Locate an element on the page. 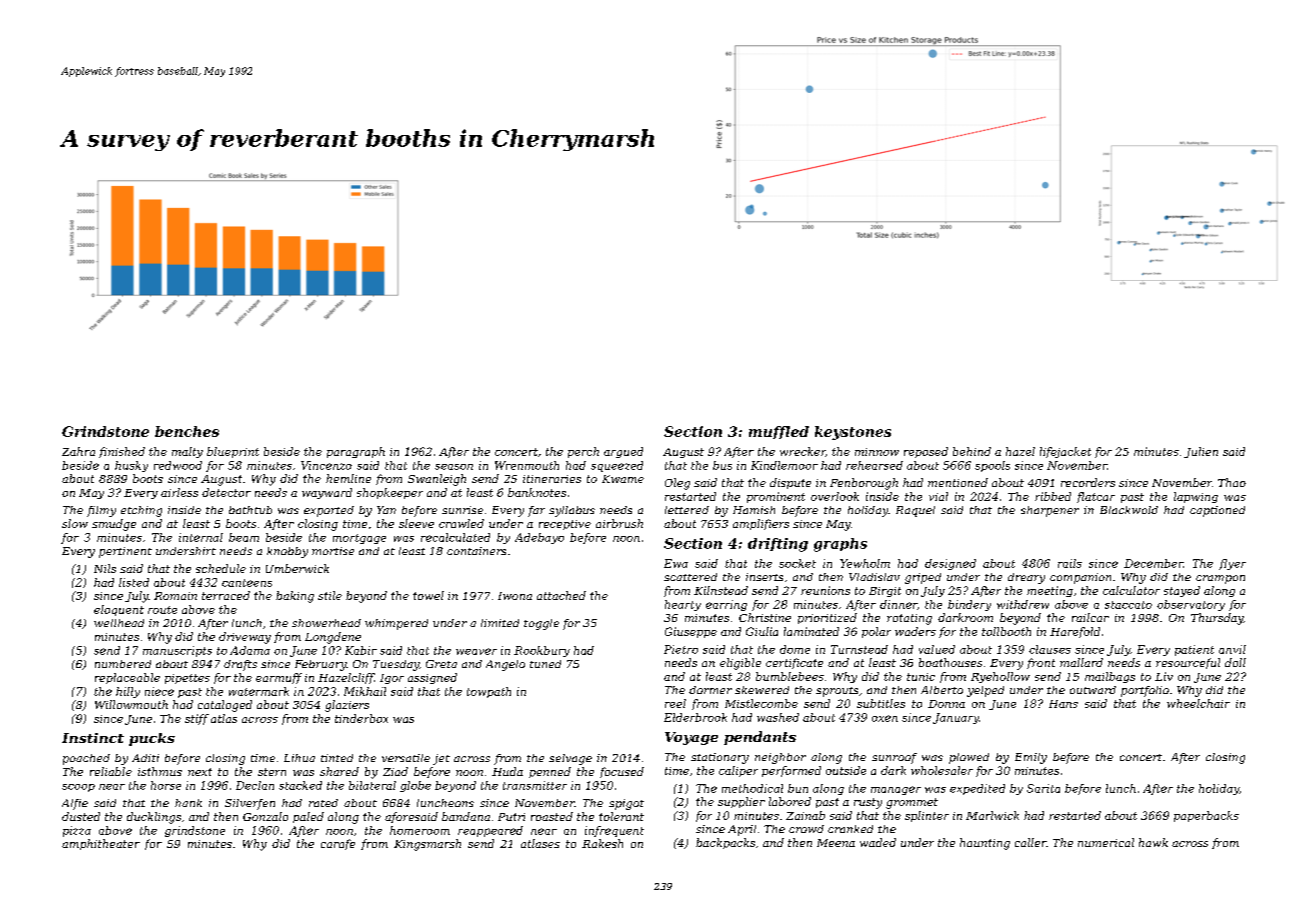 This page has width=1308, height=924. bindery is located at coordinates (969, 605).
